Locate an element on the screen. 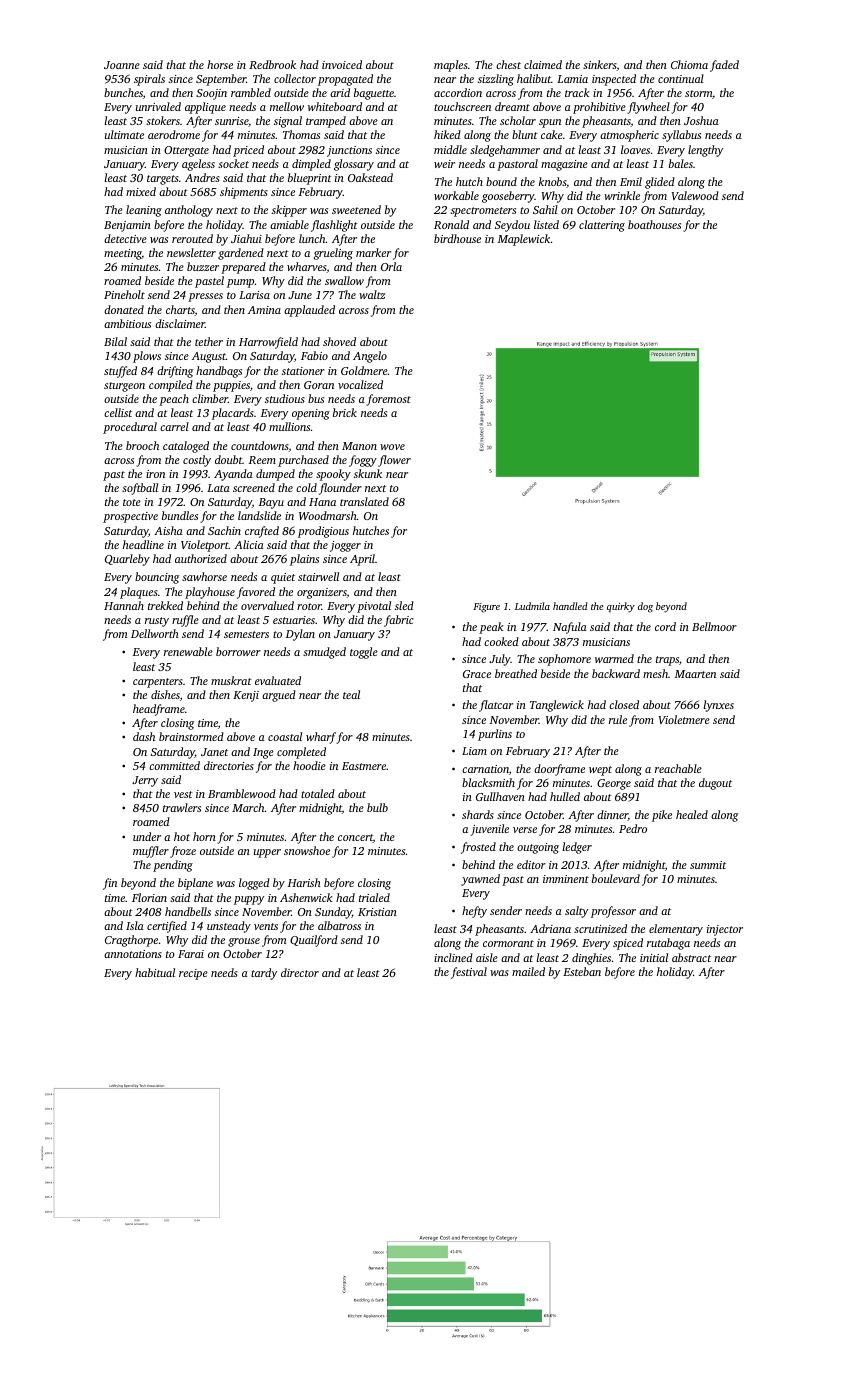  Liam is located at coordinates (474, 751).
